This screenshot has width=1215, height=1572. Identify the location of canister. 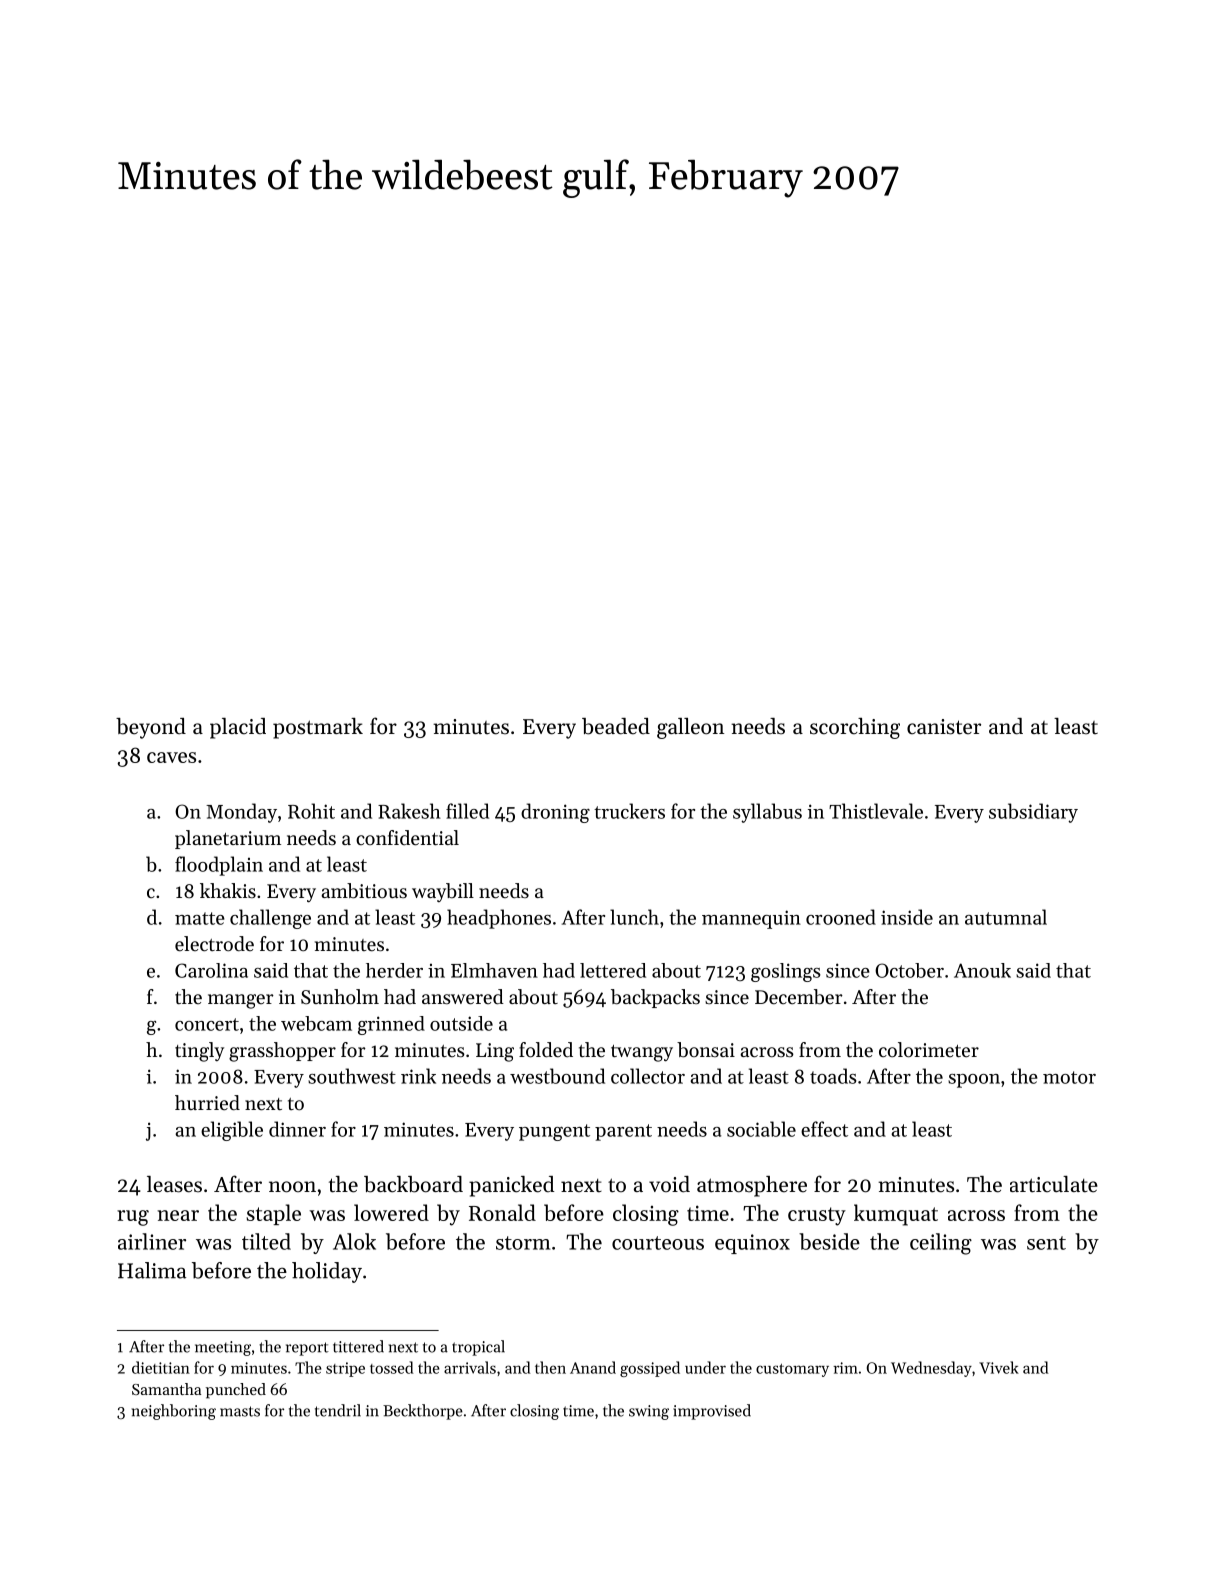
(944, 727).
